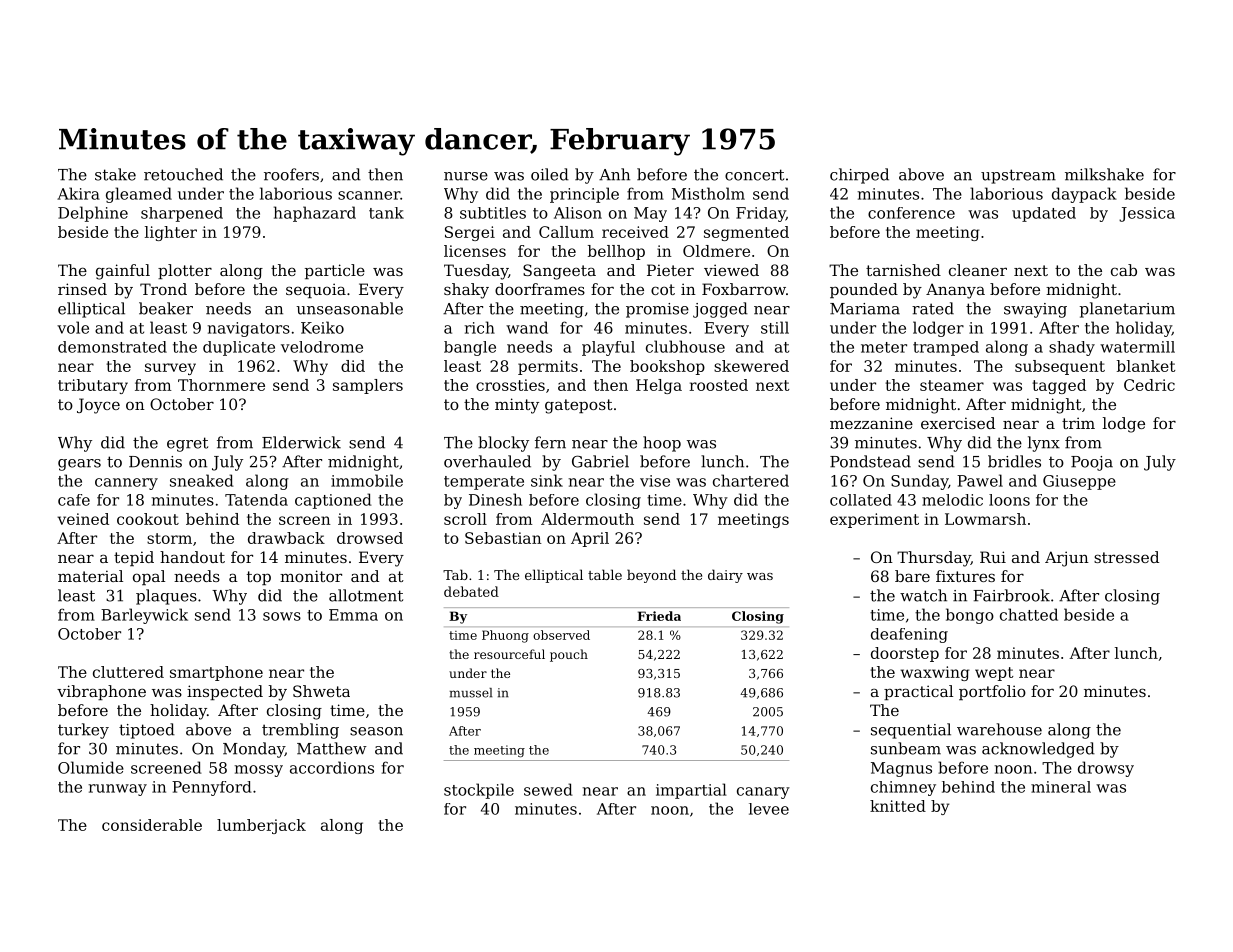 Image resolution: width=1233 pixels, height=952 pixels. What do you see at coordinates (955, 291) in the document?
I see `Ananya` at bounding box center [955, 291].
